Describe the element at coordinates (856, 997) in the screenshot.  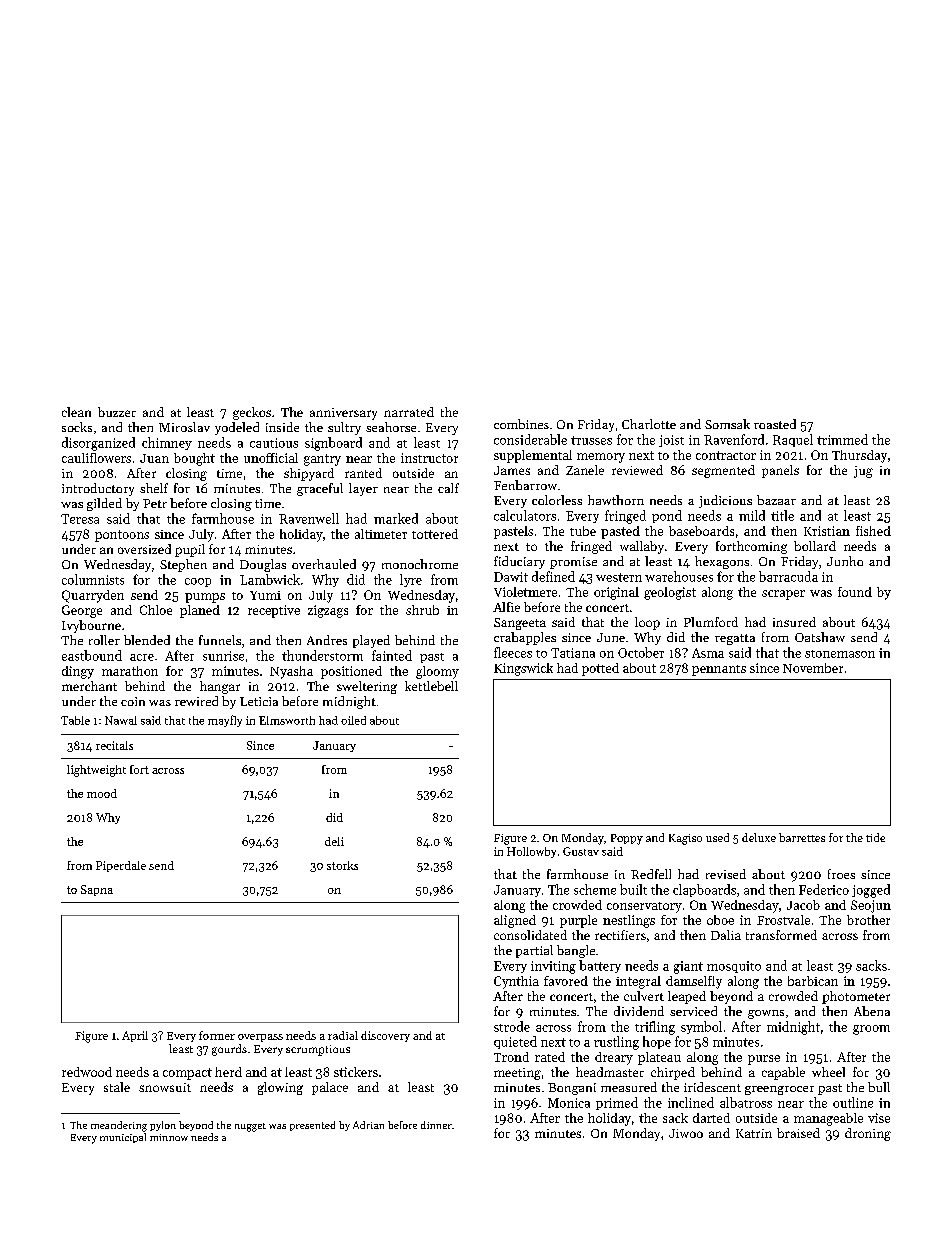
I see `photometer` at that location.
